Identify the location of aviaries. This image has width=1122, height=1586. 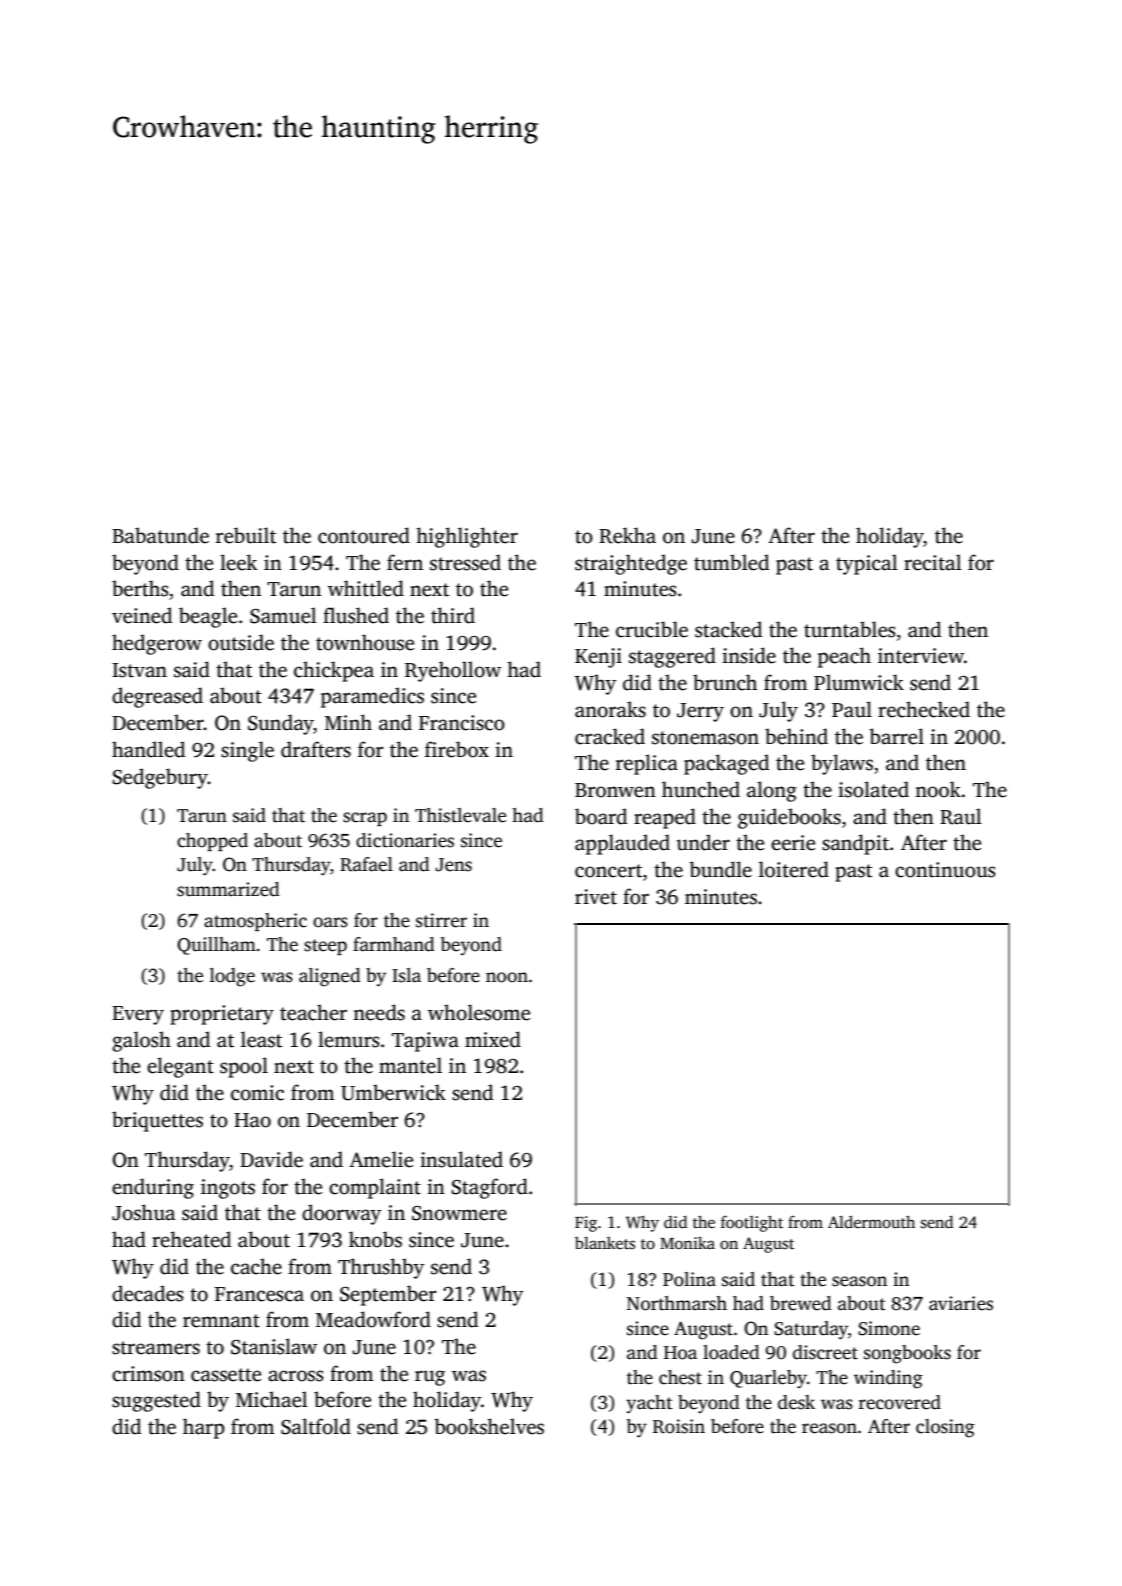
(961, 1303).
